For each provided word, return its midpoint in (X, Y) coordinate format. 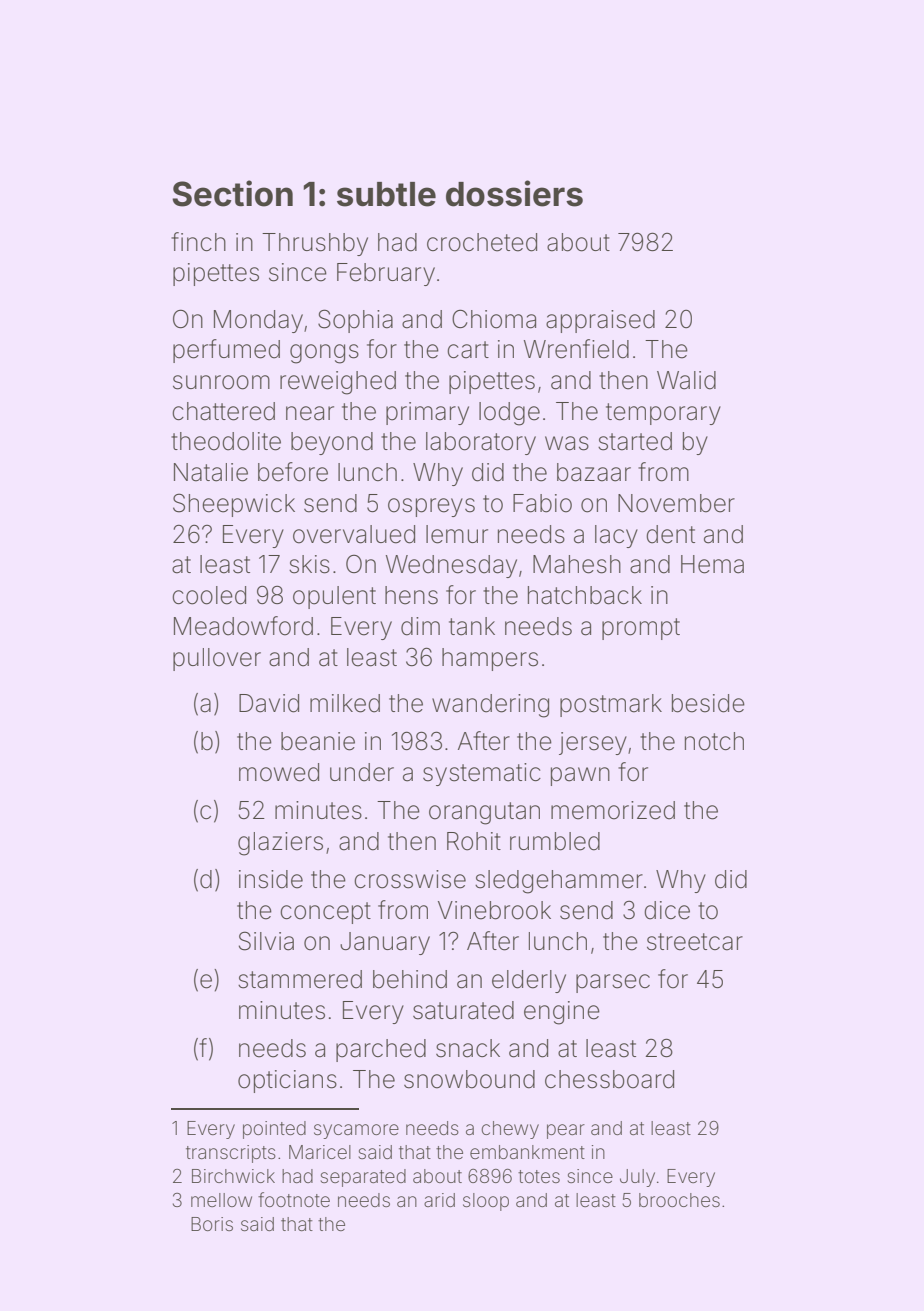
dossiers (514, 193)
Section (232, 193)
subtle (386, 194)
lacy (616, 536)
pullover (217, 659)
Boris (212, 1224)
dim (420, 626)
